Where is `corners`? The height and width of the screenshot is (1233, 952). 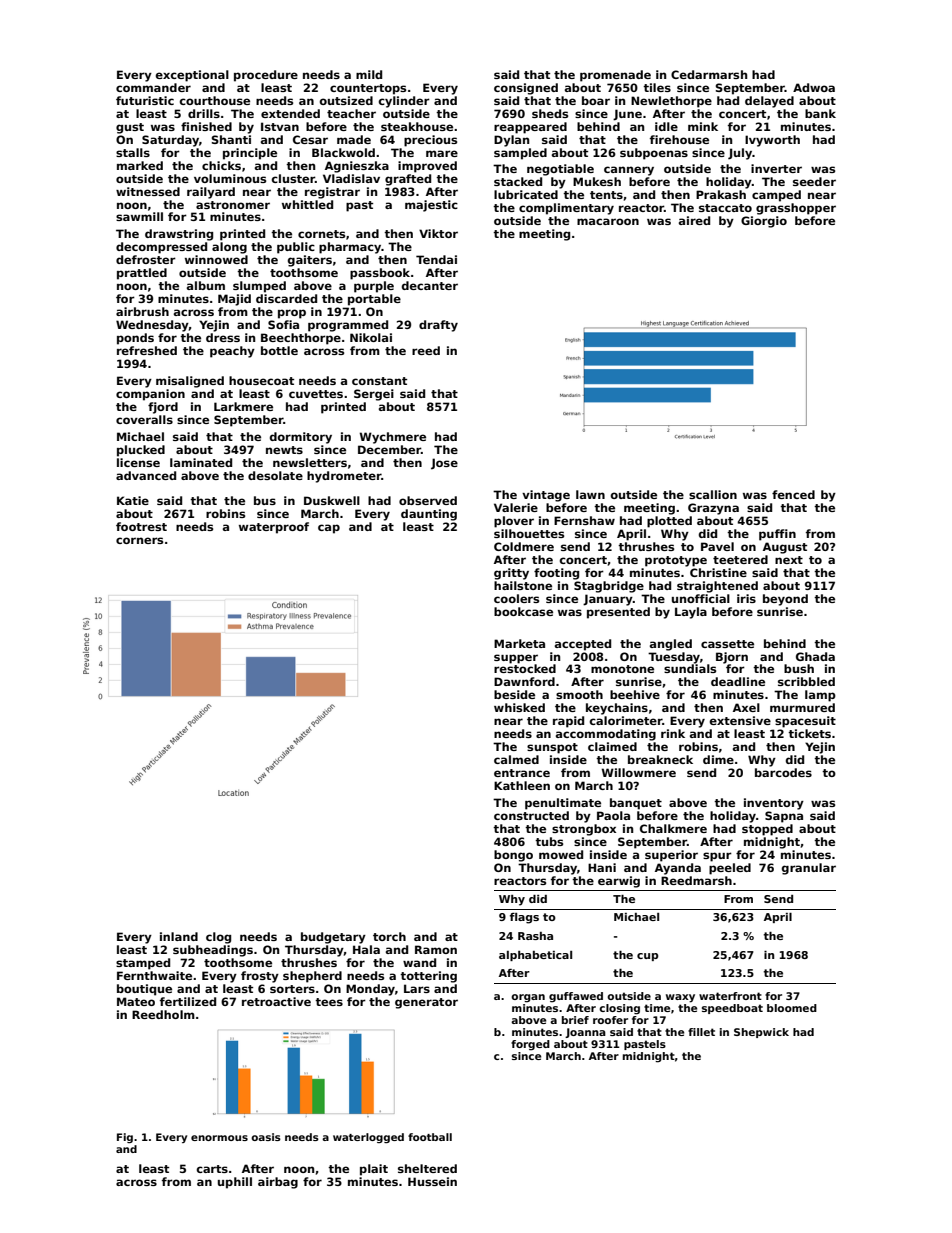 corners is located at coordinates (139, 540).
